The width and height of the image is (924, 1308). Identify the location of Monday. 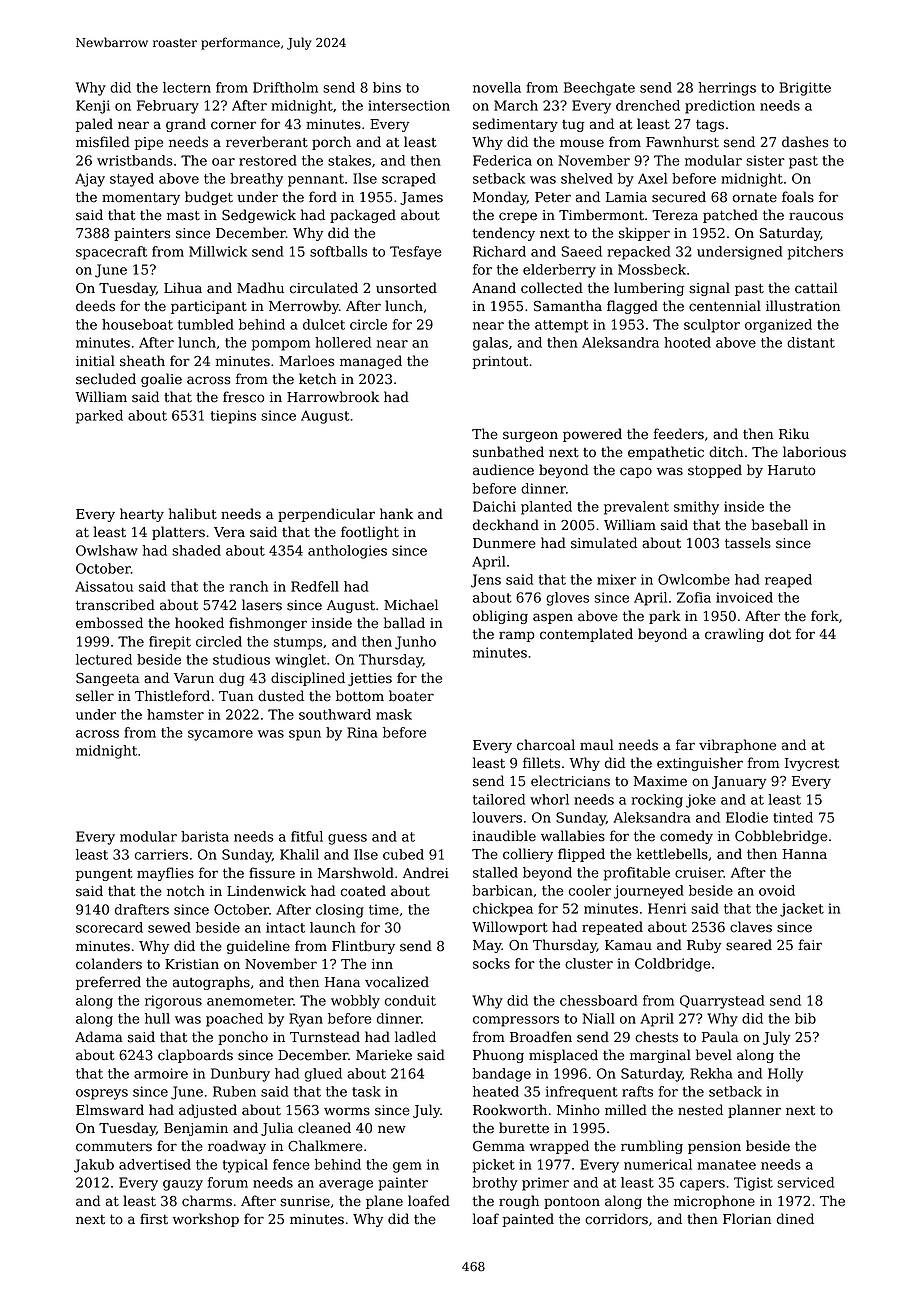
(500, 198).
